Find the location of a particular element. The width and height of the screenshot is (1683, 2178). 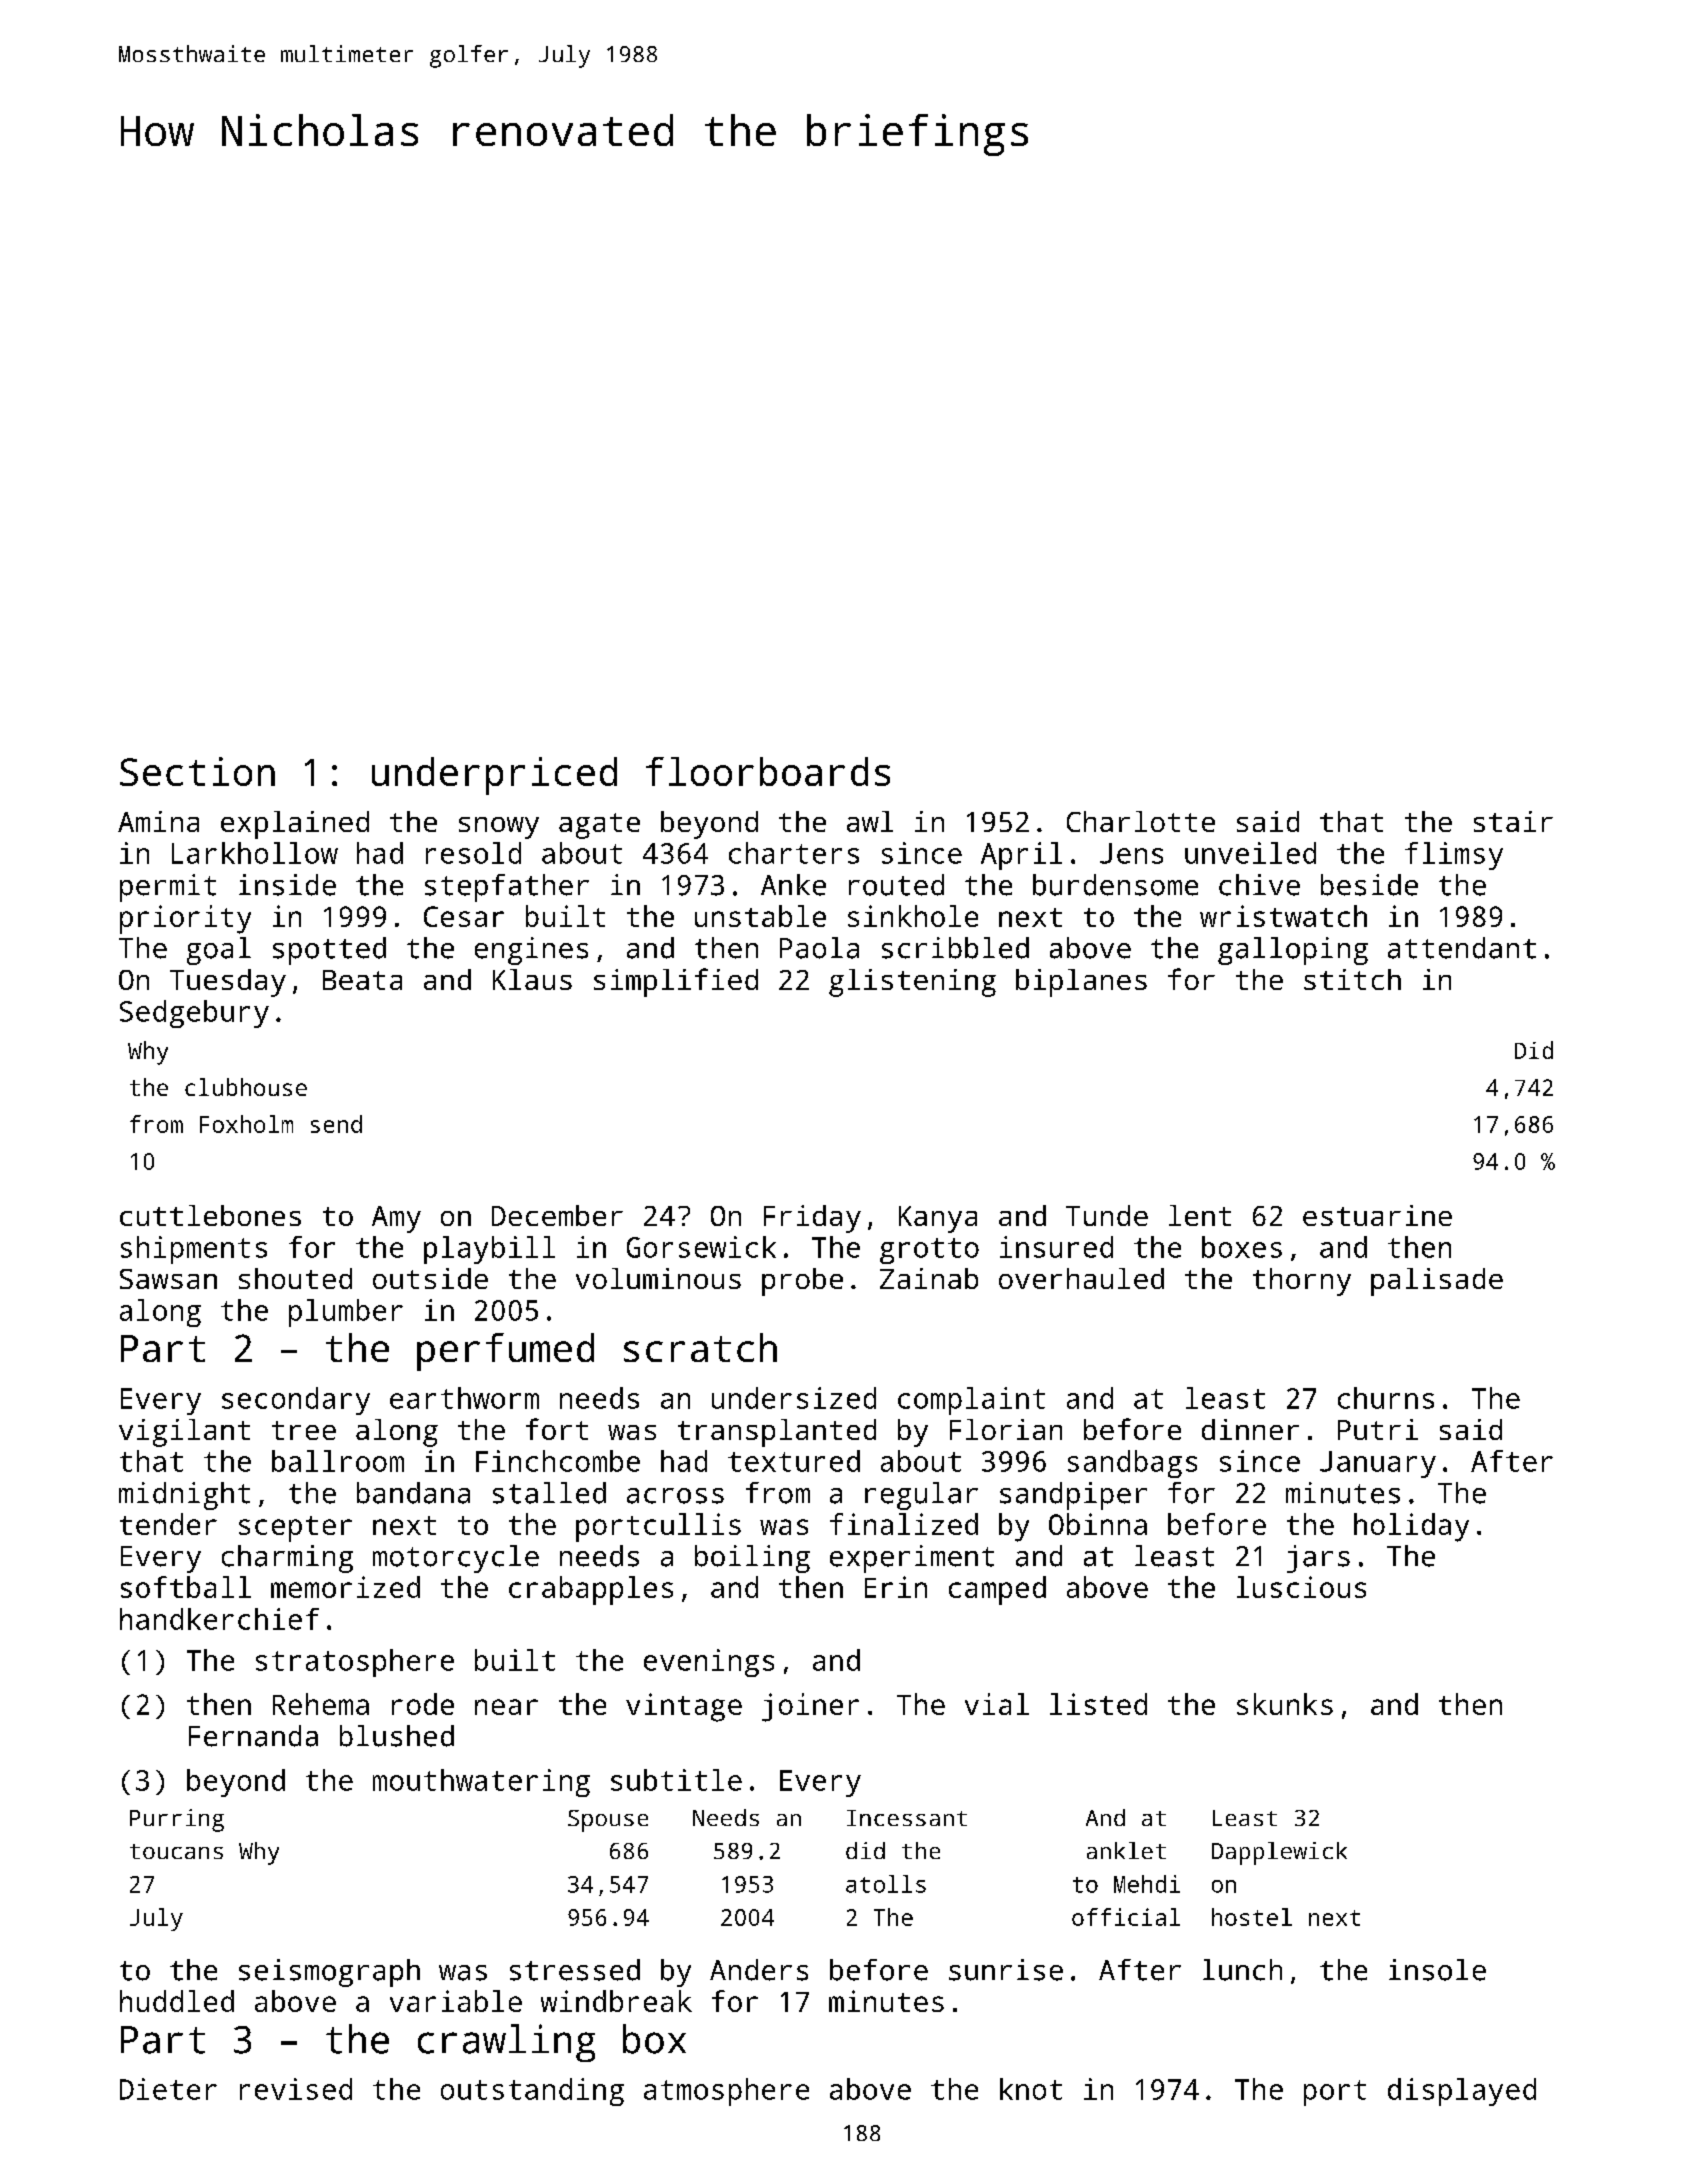

vial is located at coordinates (997, 1704).
